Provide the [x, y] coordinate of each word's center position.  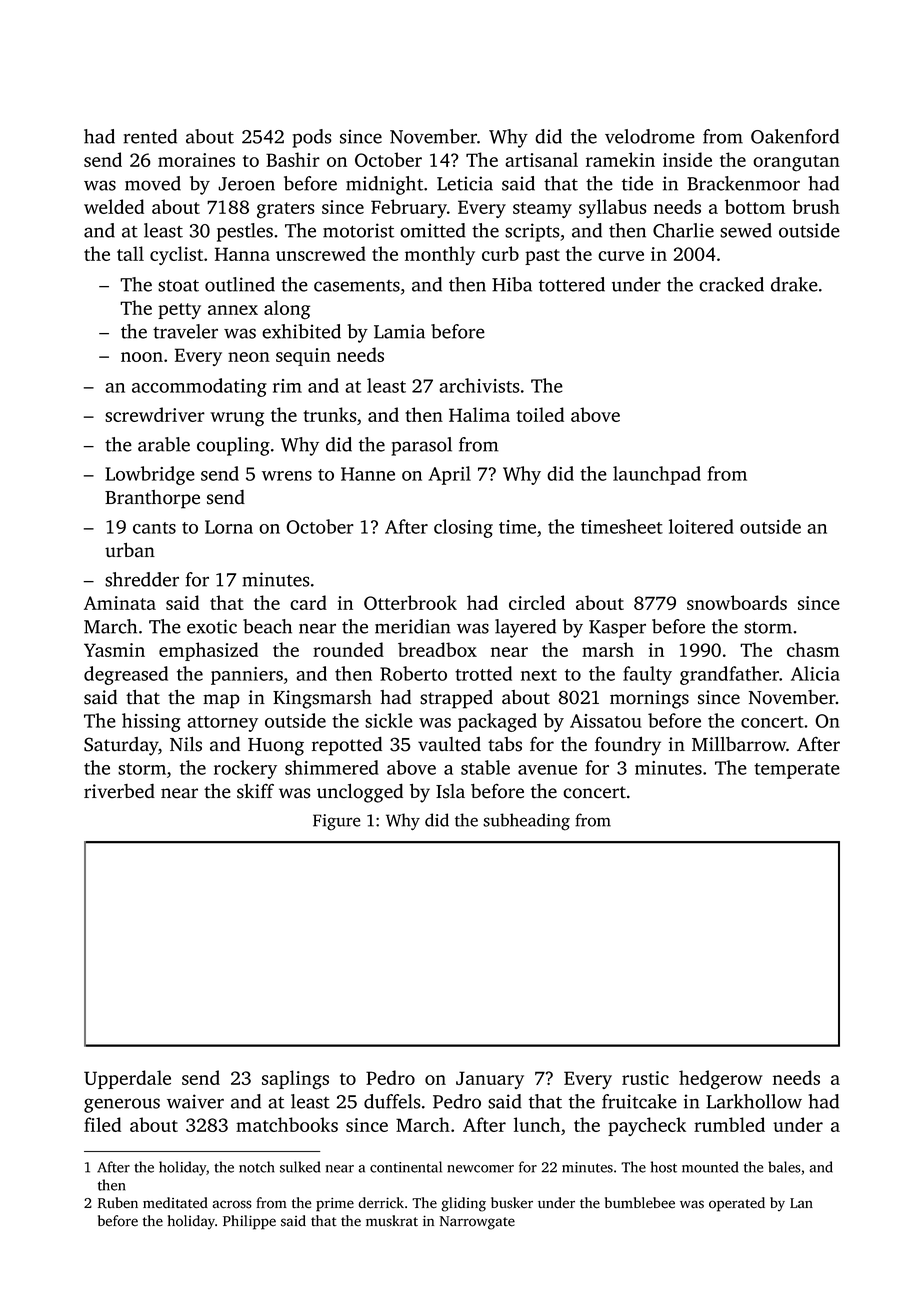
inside [687, 159]
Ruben [118, 1203]
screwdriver [155, 414]
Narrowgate [477, 1223]
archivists [479, 385]
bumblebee [640, 1203]
